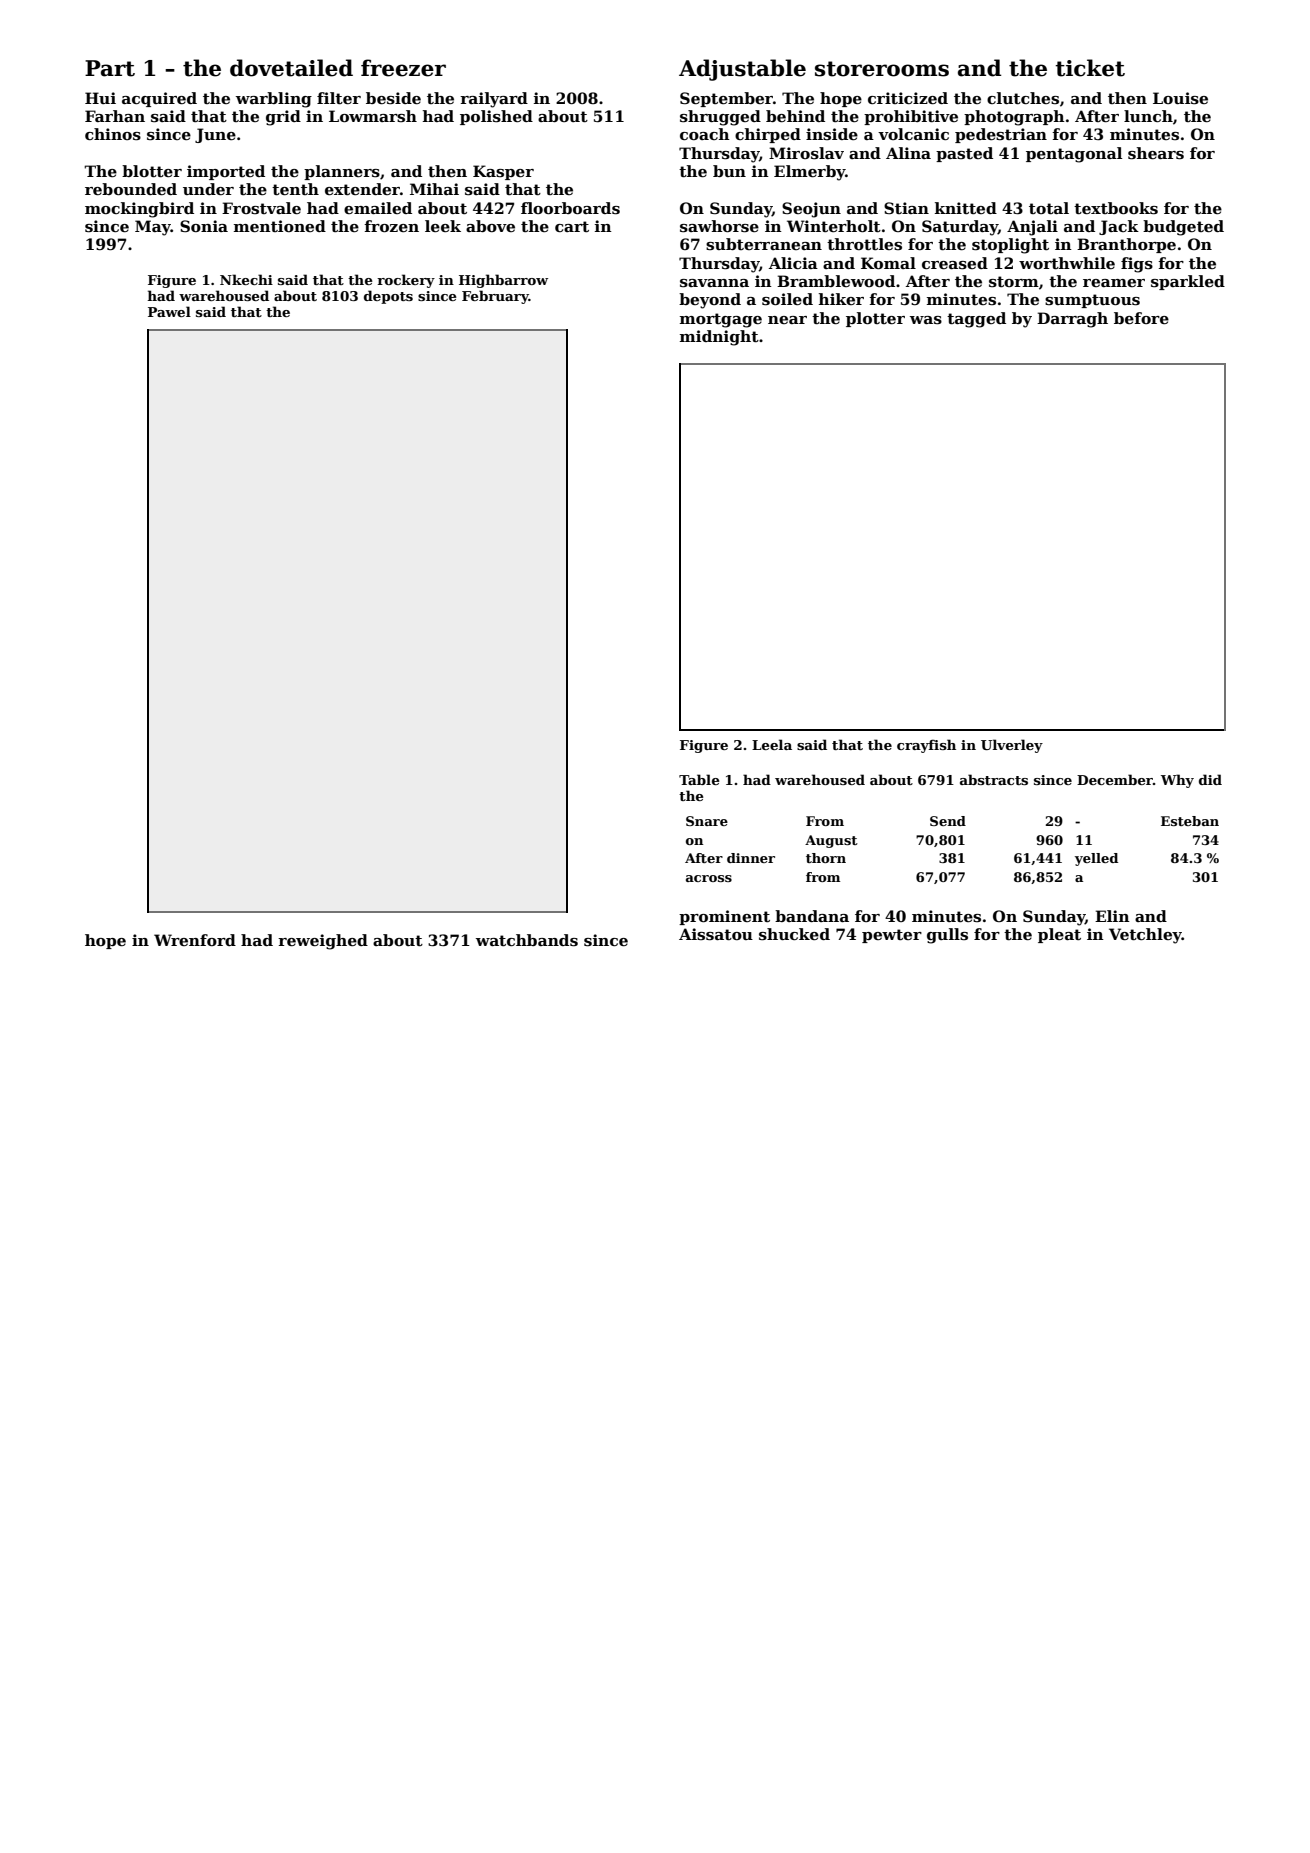 The height and width of the document is (1853, 1310). What do you see at coordinates (882, 69) in the document?
I see `storerooms` at bounding box center [882, 69].
